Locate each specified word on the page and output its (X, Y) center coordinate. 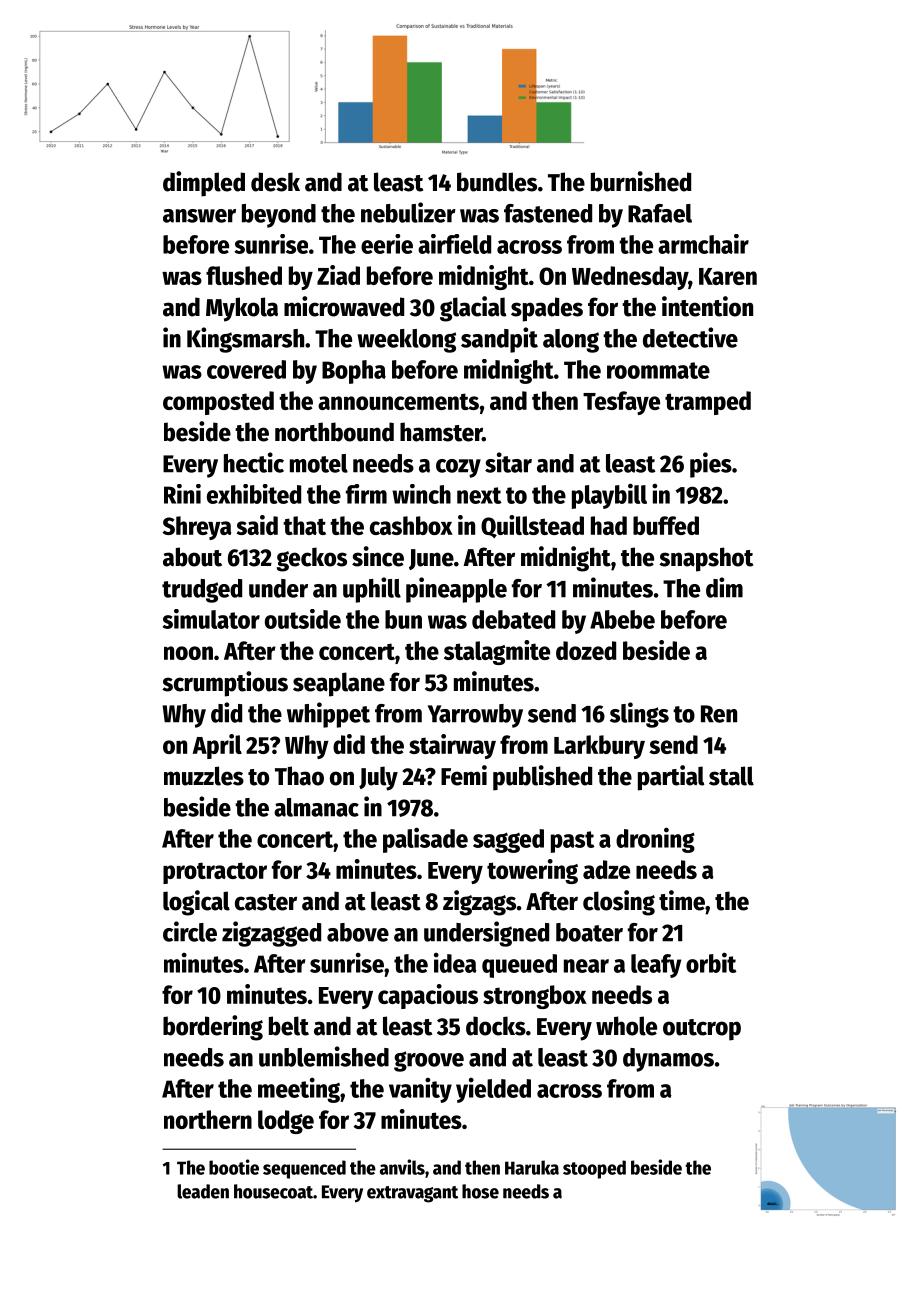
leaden (203, 1191)
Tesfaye (621, 403)
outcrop (702, 1030)
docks (496, 1026)
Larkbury (599, 747)
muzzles (204, 776)
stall (731, 776)
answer (199, 216)
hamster (441, 432)
